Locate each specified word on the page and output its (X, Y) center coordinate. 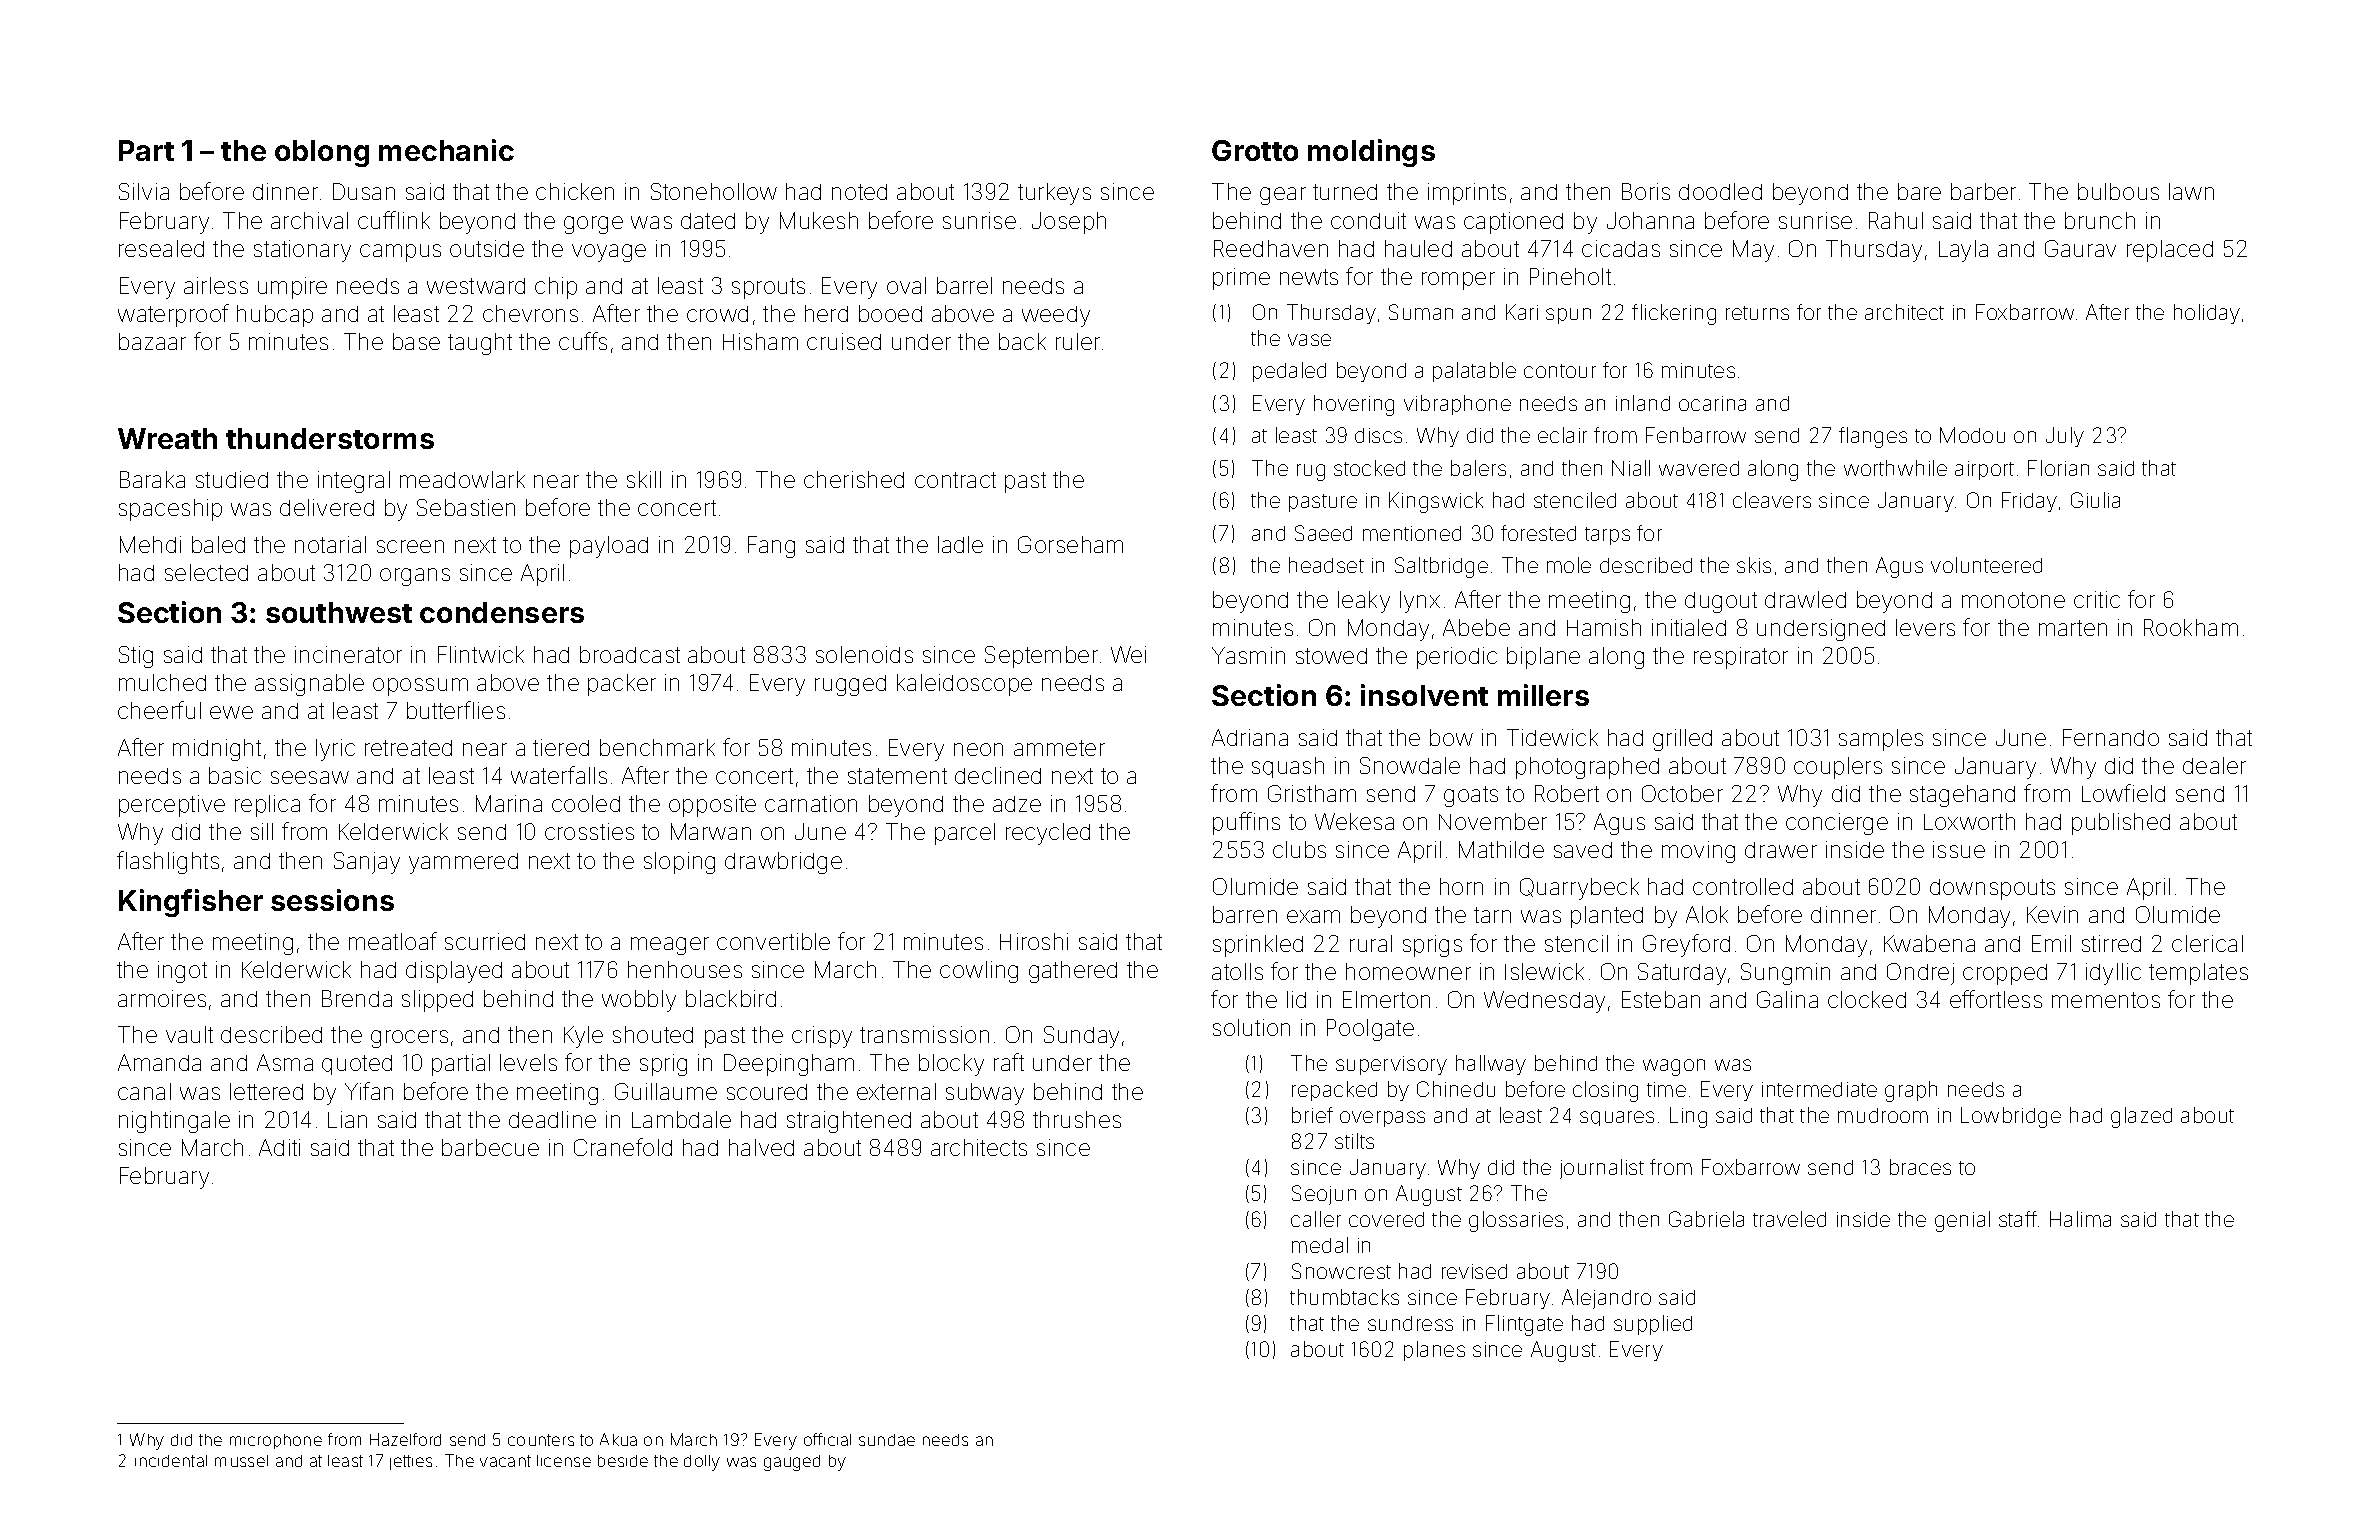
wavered (1699, 468)
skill (644, 479)
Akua (618, 1439)
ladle (960, 544)
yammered (463, 863)
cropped (2005, 974)
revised (1474, 1271)
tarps (1607, 536)
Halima (2080, 1219)
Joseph (1069, 223)
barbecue (490, 1147)
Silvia (144, 191)
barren (1245, 914)
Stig (136, 657)
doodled (1720, 191)
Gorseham (1070, 544)
